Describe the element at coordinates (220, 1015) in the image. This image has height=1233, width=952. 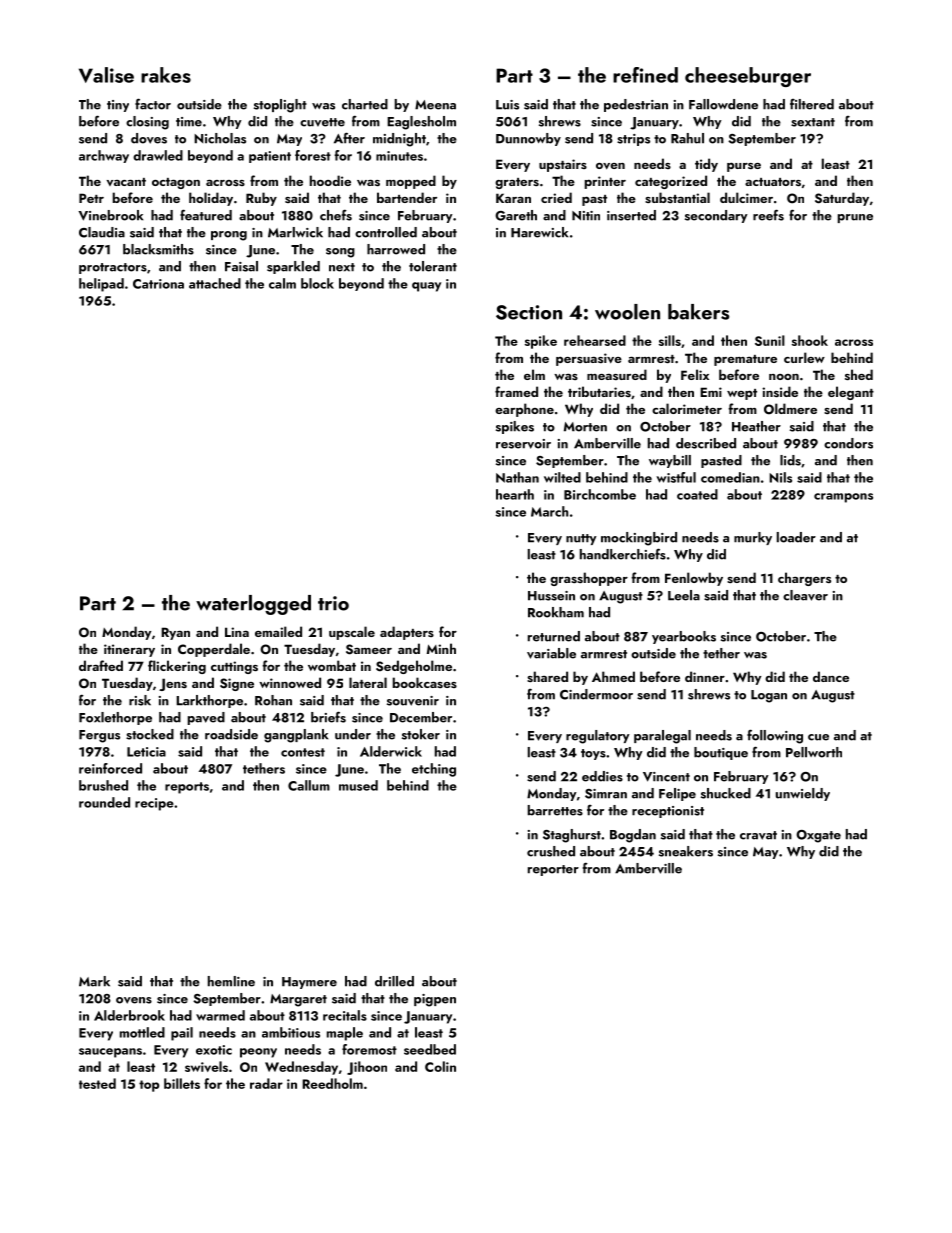
I see `warmed` at that location.
